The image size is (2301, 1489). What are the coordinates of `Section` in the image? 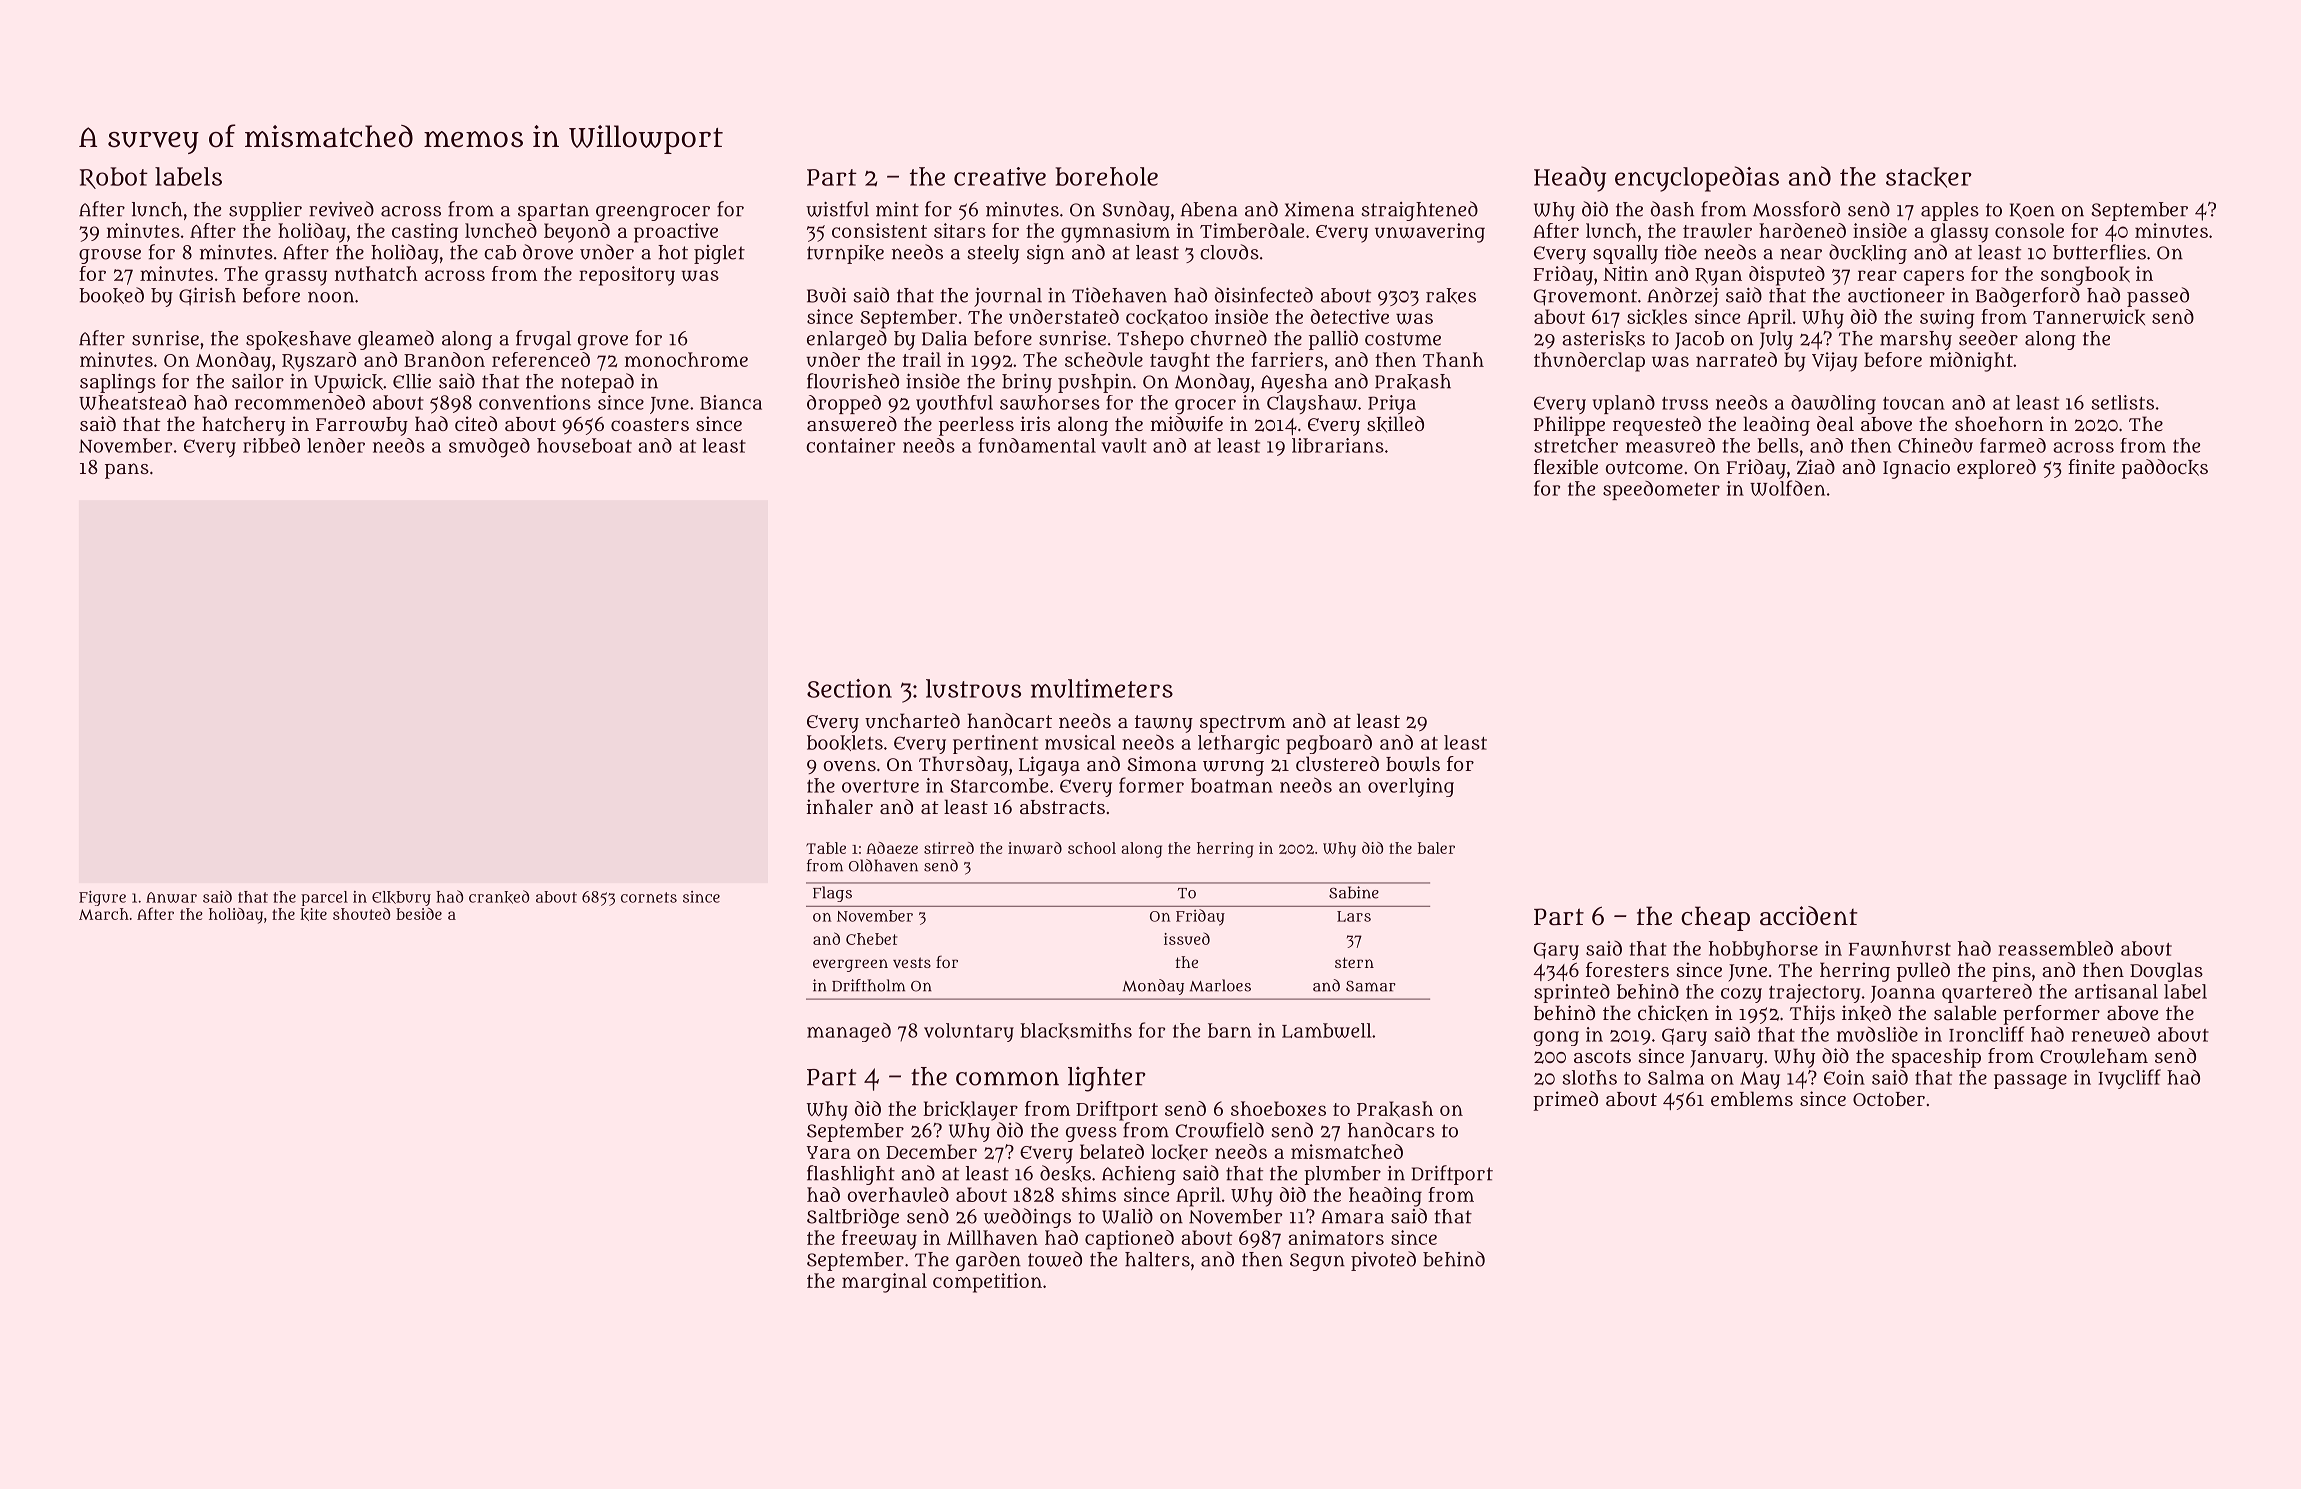 It's located at (849, 688).
